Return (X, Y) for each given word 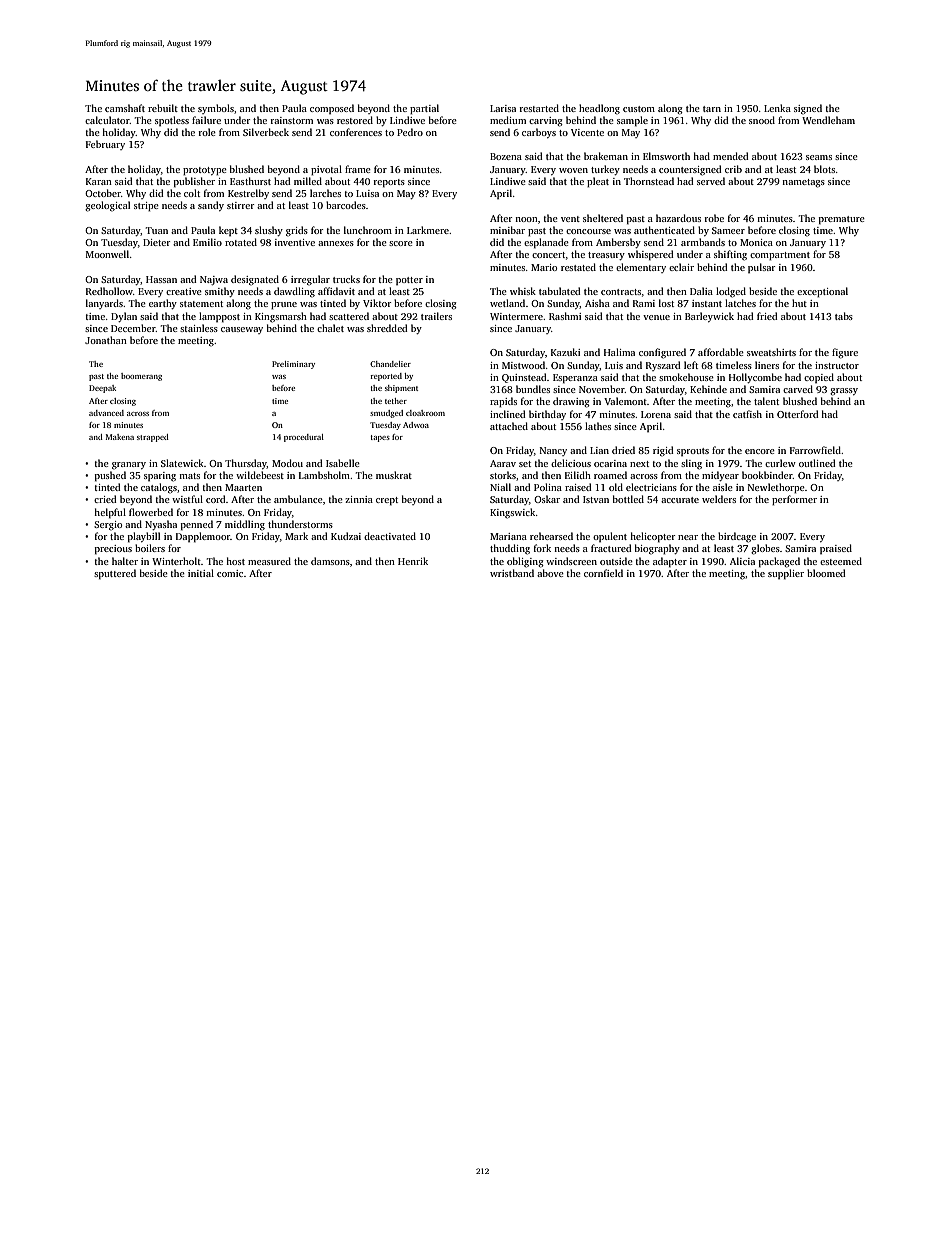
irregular (310, 280)
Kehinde (708, 389)
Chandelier (390, 364)
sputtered (115, 574)
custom (639, 109)
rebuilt (163, 108)
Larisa (503, 108)
